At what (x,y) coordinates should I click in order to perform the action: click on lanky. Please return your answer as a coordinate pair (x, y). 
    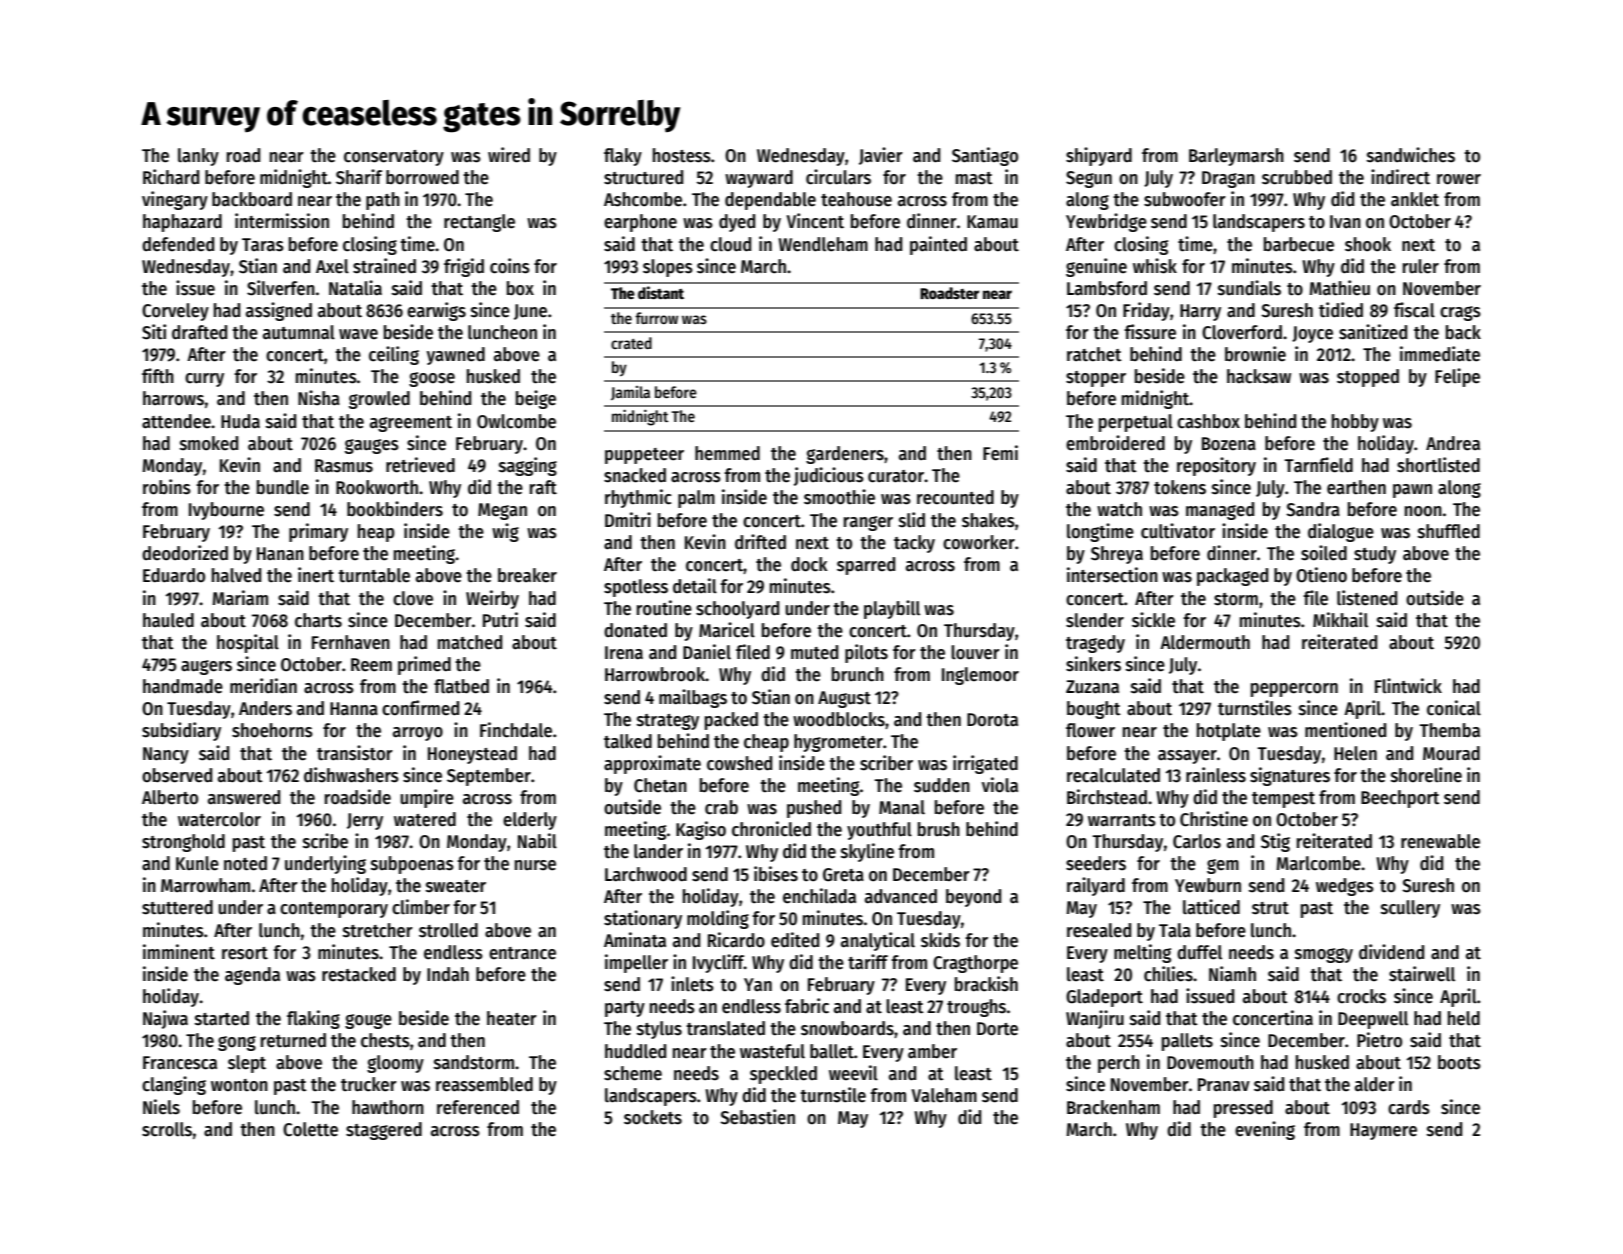
    Looking at the image, I should click on (198, 157).
